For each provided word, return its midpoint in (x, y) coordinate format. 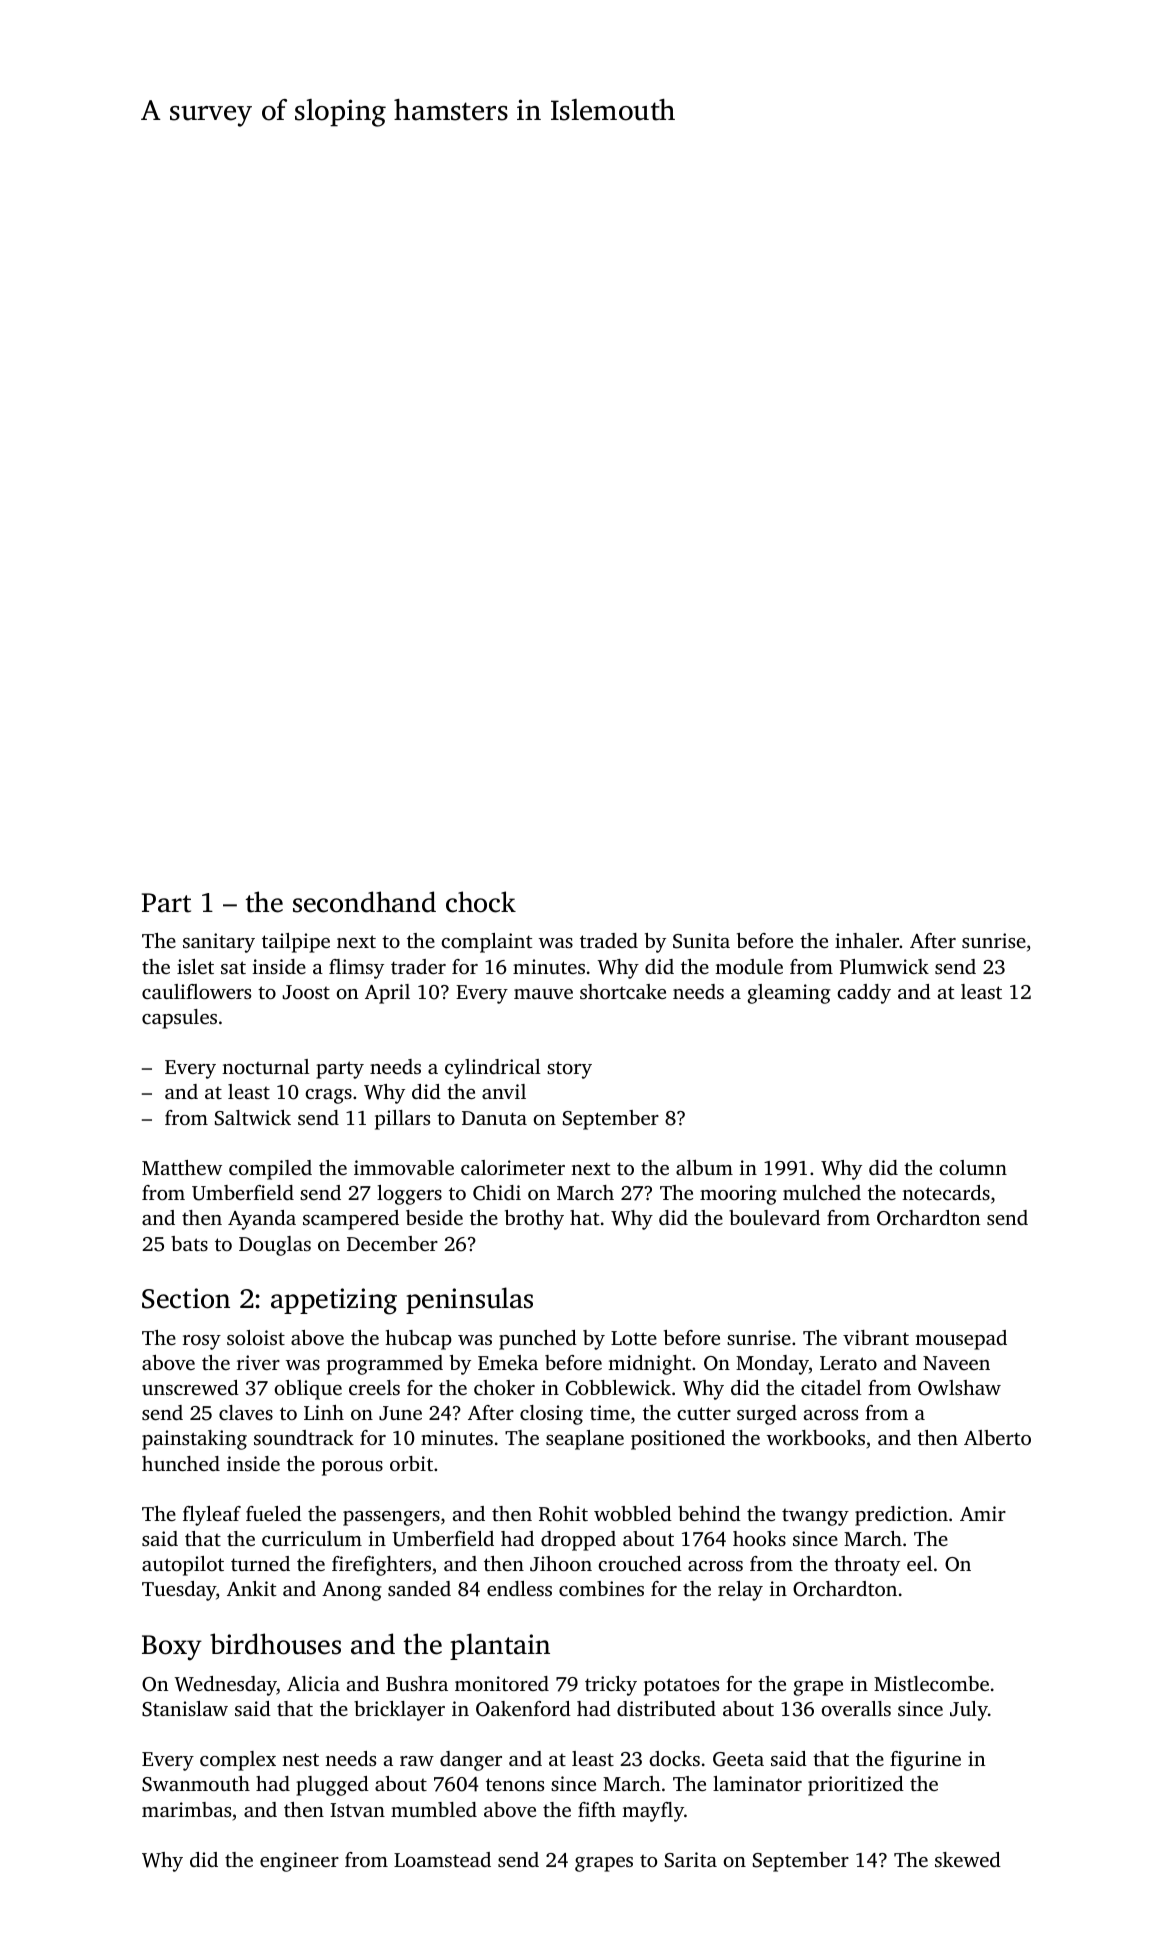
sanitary (219, 943)
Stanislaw (185, 1709)
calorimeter (513, 1167)
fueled (274, 1513)
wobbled (633, 1513)
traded (609, 940)
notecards (946, 1192)
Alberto (997, 1437)
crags (328, 1096)
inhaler (867, 940)
